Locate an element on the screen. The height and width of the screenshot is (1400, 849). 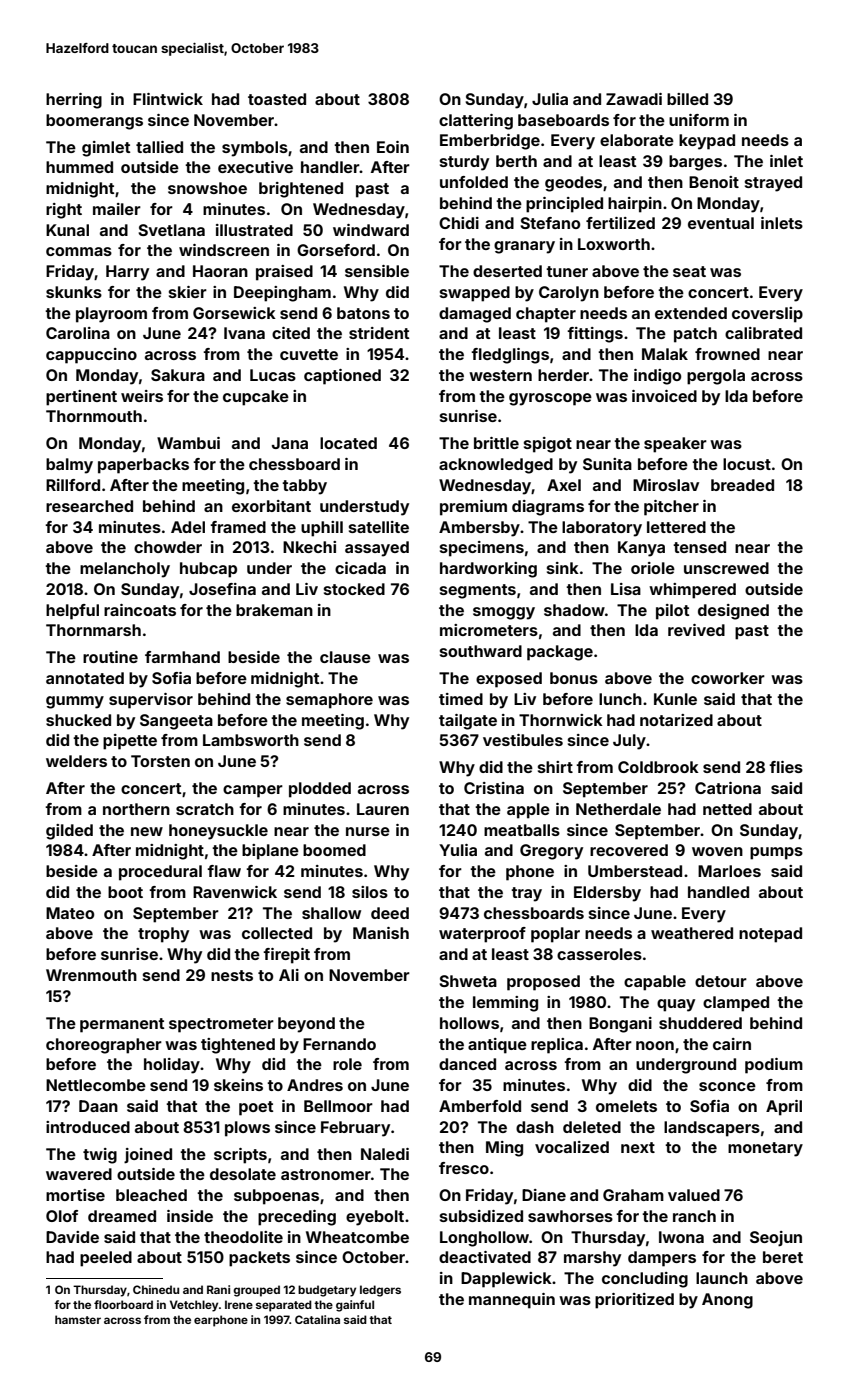
Adel is located at coordinates (188, 527).
